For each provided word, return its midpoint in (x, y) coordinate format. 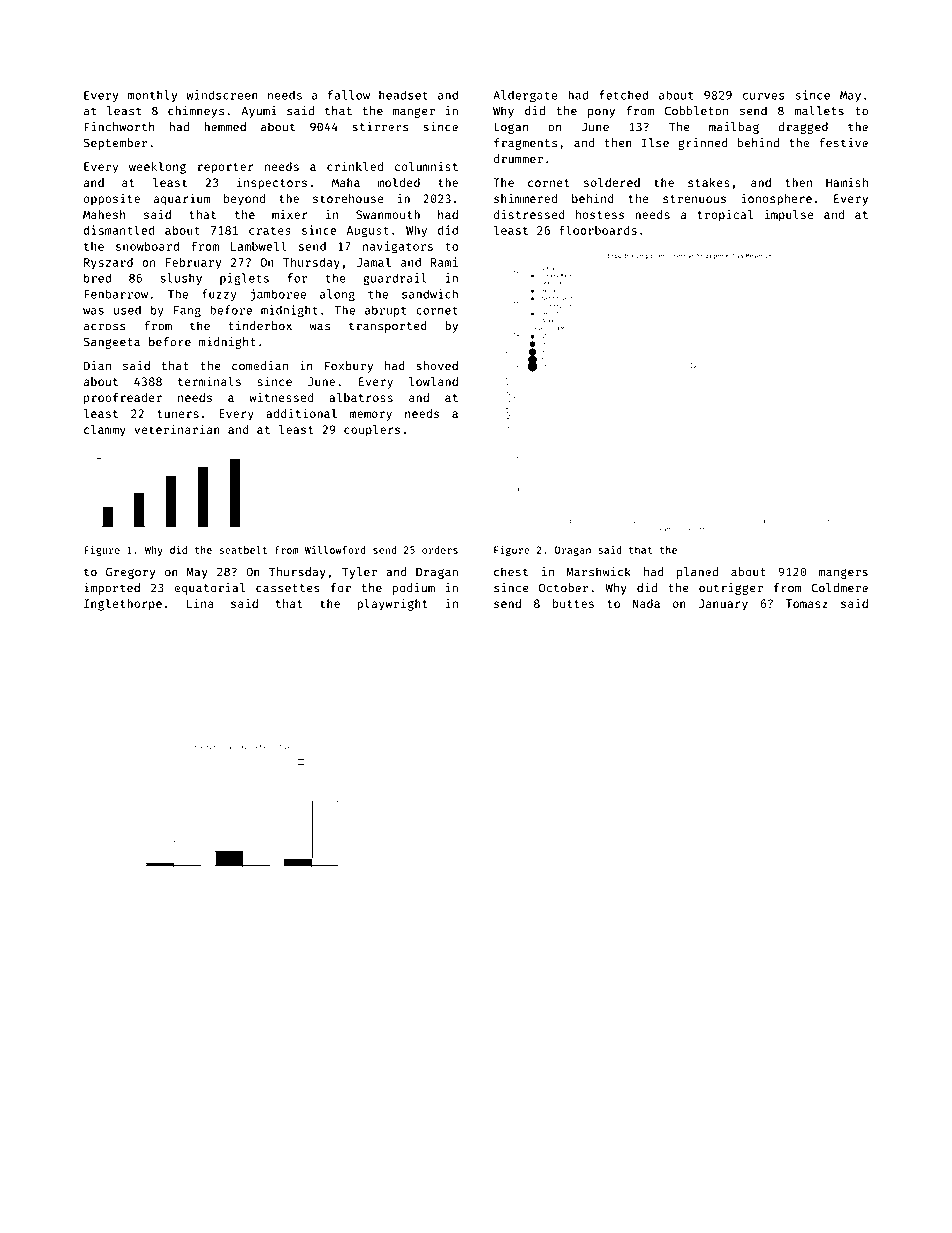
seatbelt (243, 550)
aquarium (181, 199)
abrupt (385, 311)
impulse (789, 215)
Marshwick (598, 572)
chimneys (196, 112)
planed (697, 573)
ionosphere (777, 199)
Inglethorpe (123, 605)
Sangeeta (112, 343)
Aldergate (525, 96)
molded (399, 182)
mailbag (734, 128)
